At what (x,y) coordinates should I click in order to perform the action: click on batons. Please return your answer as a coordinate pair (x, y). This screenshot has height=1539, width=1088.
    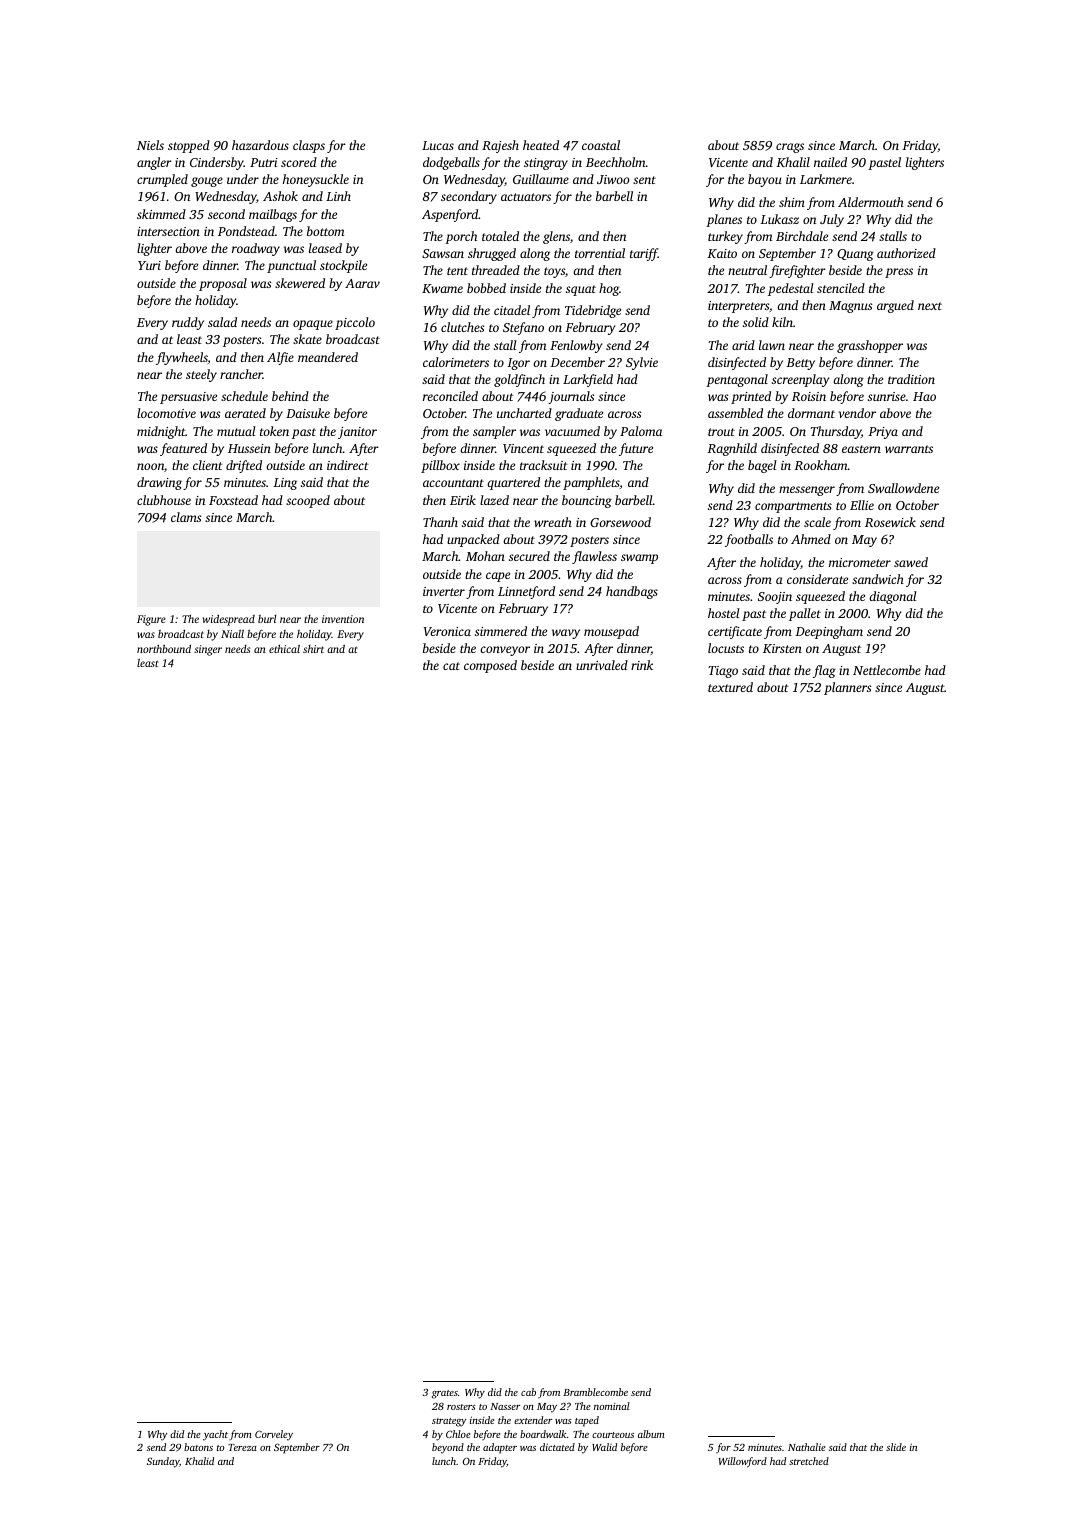
    Looking at the image, I should click on (198, 1447).
